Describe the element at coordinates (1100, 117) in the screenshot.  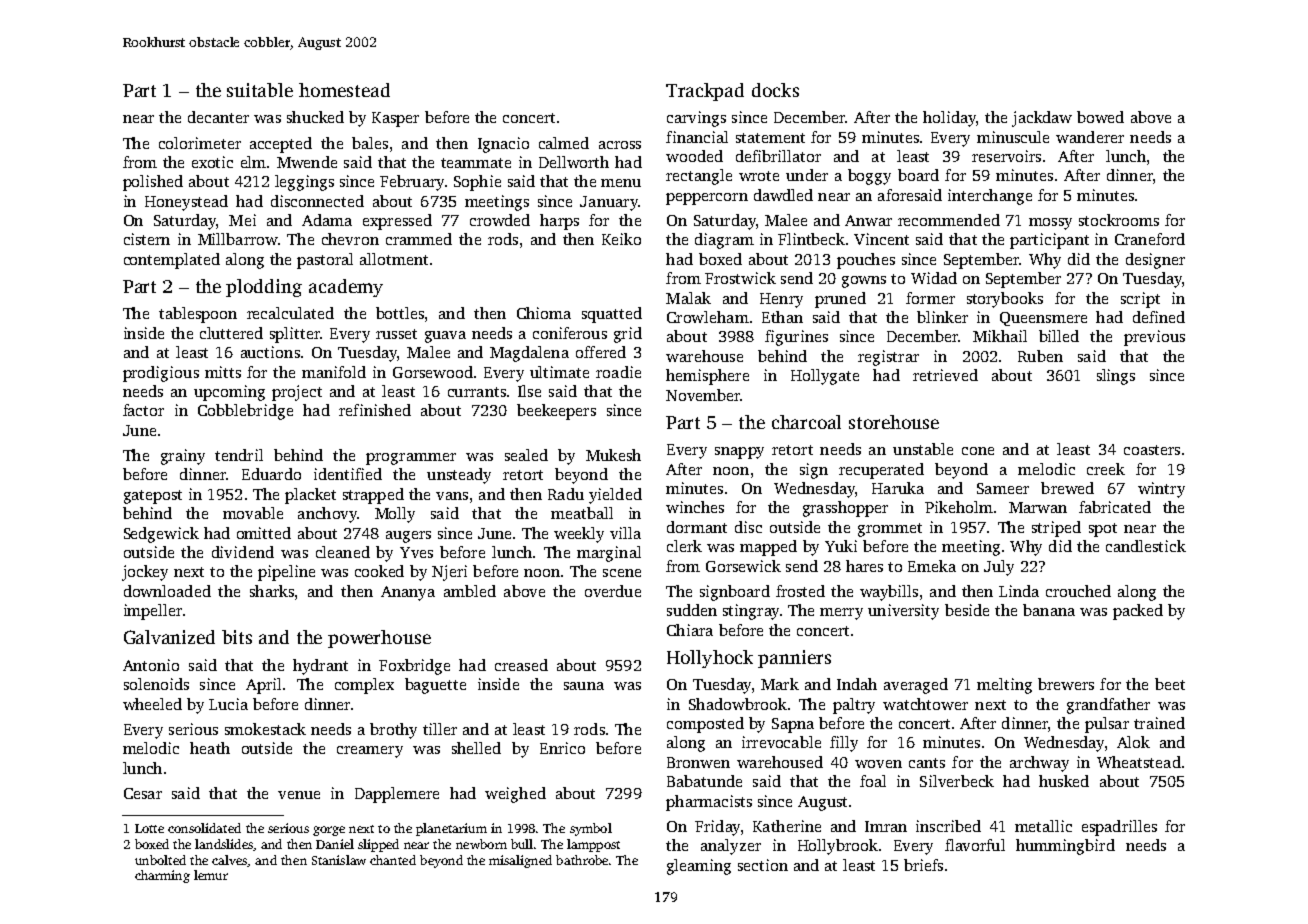
I see `bowed` at that location.
